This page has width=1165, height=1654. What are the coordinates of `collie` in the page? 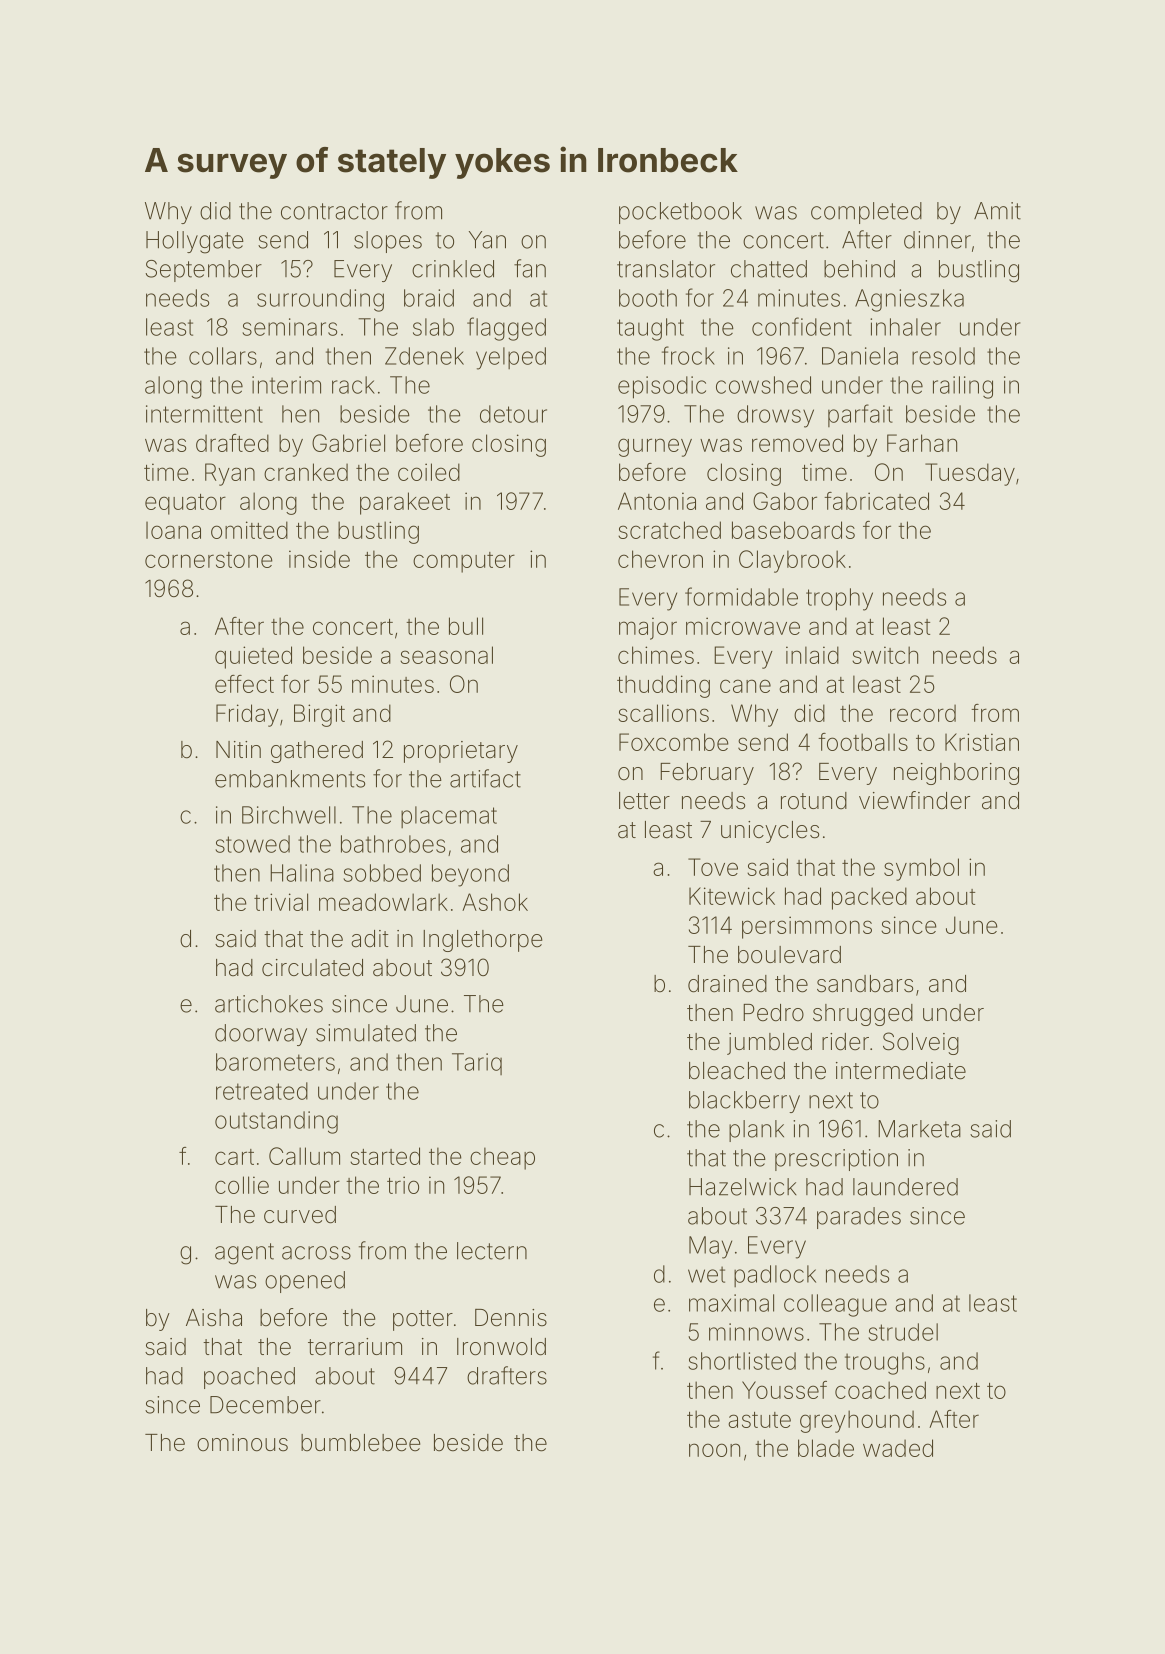 It's located at (242, 1185).
